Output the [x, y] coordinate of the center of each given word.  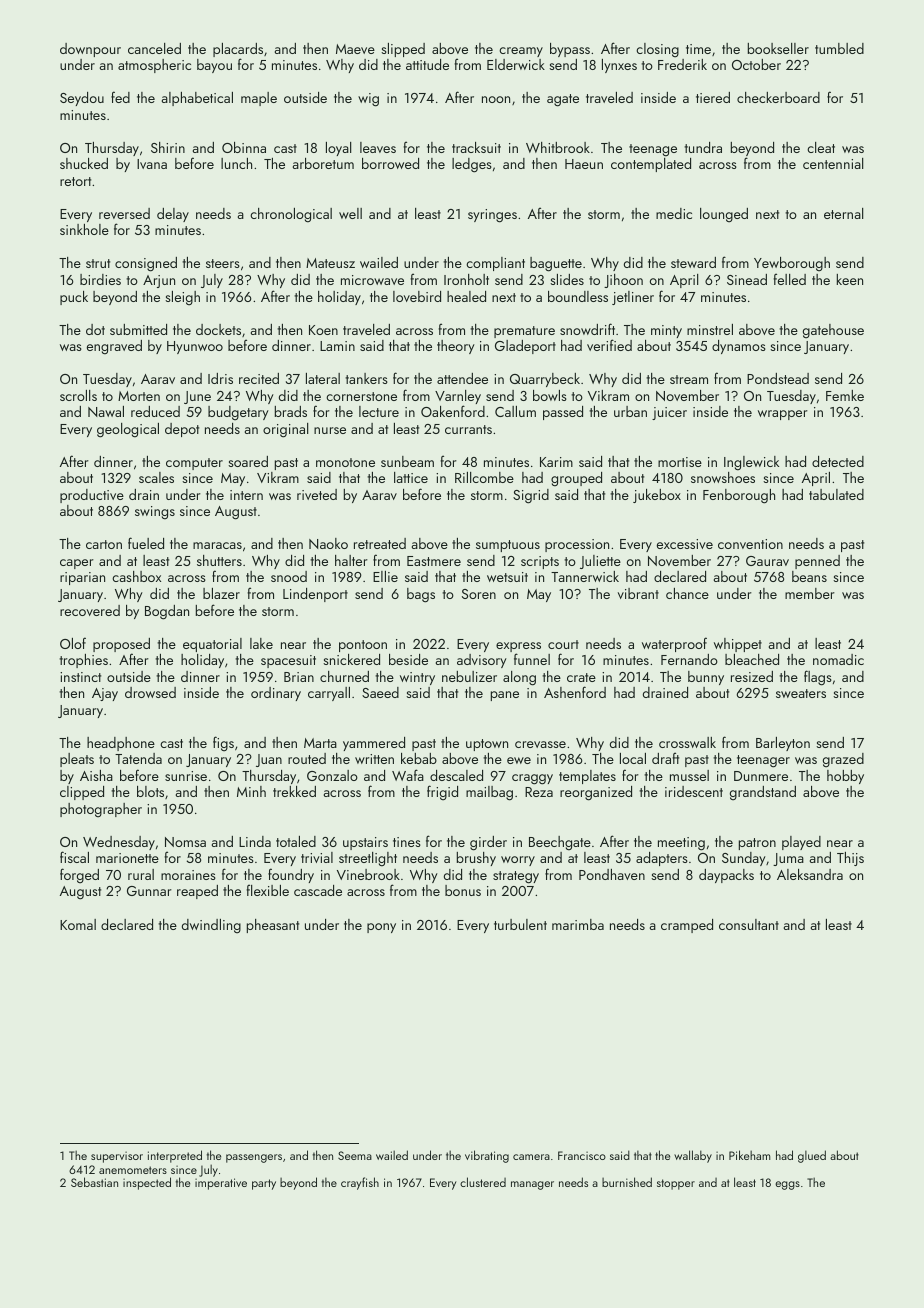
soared [248, 461]
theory [456, 347]
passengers [254, 1158]
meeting [681, 844]
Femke [845, 395]
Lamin [337, 346]
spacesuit [288, 661]
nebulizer [469, 676]
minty [666, 331]
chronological [291, 215]
